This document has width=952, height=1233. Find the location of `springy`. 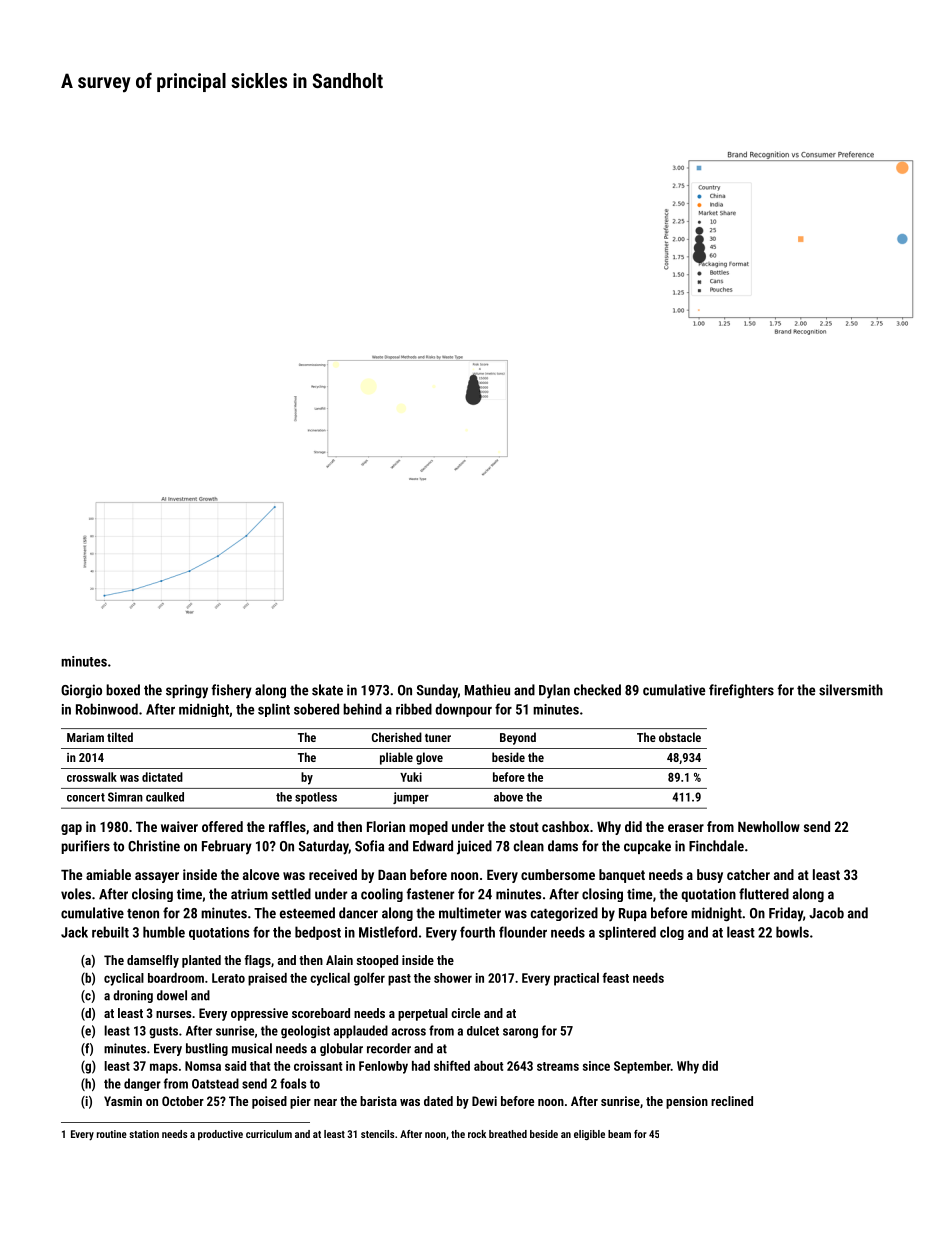

springy is located at coordinates (187, 691).
